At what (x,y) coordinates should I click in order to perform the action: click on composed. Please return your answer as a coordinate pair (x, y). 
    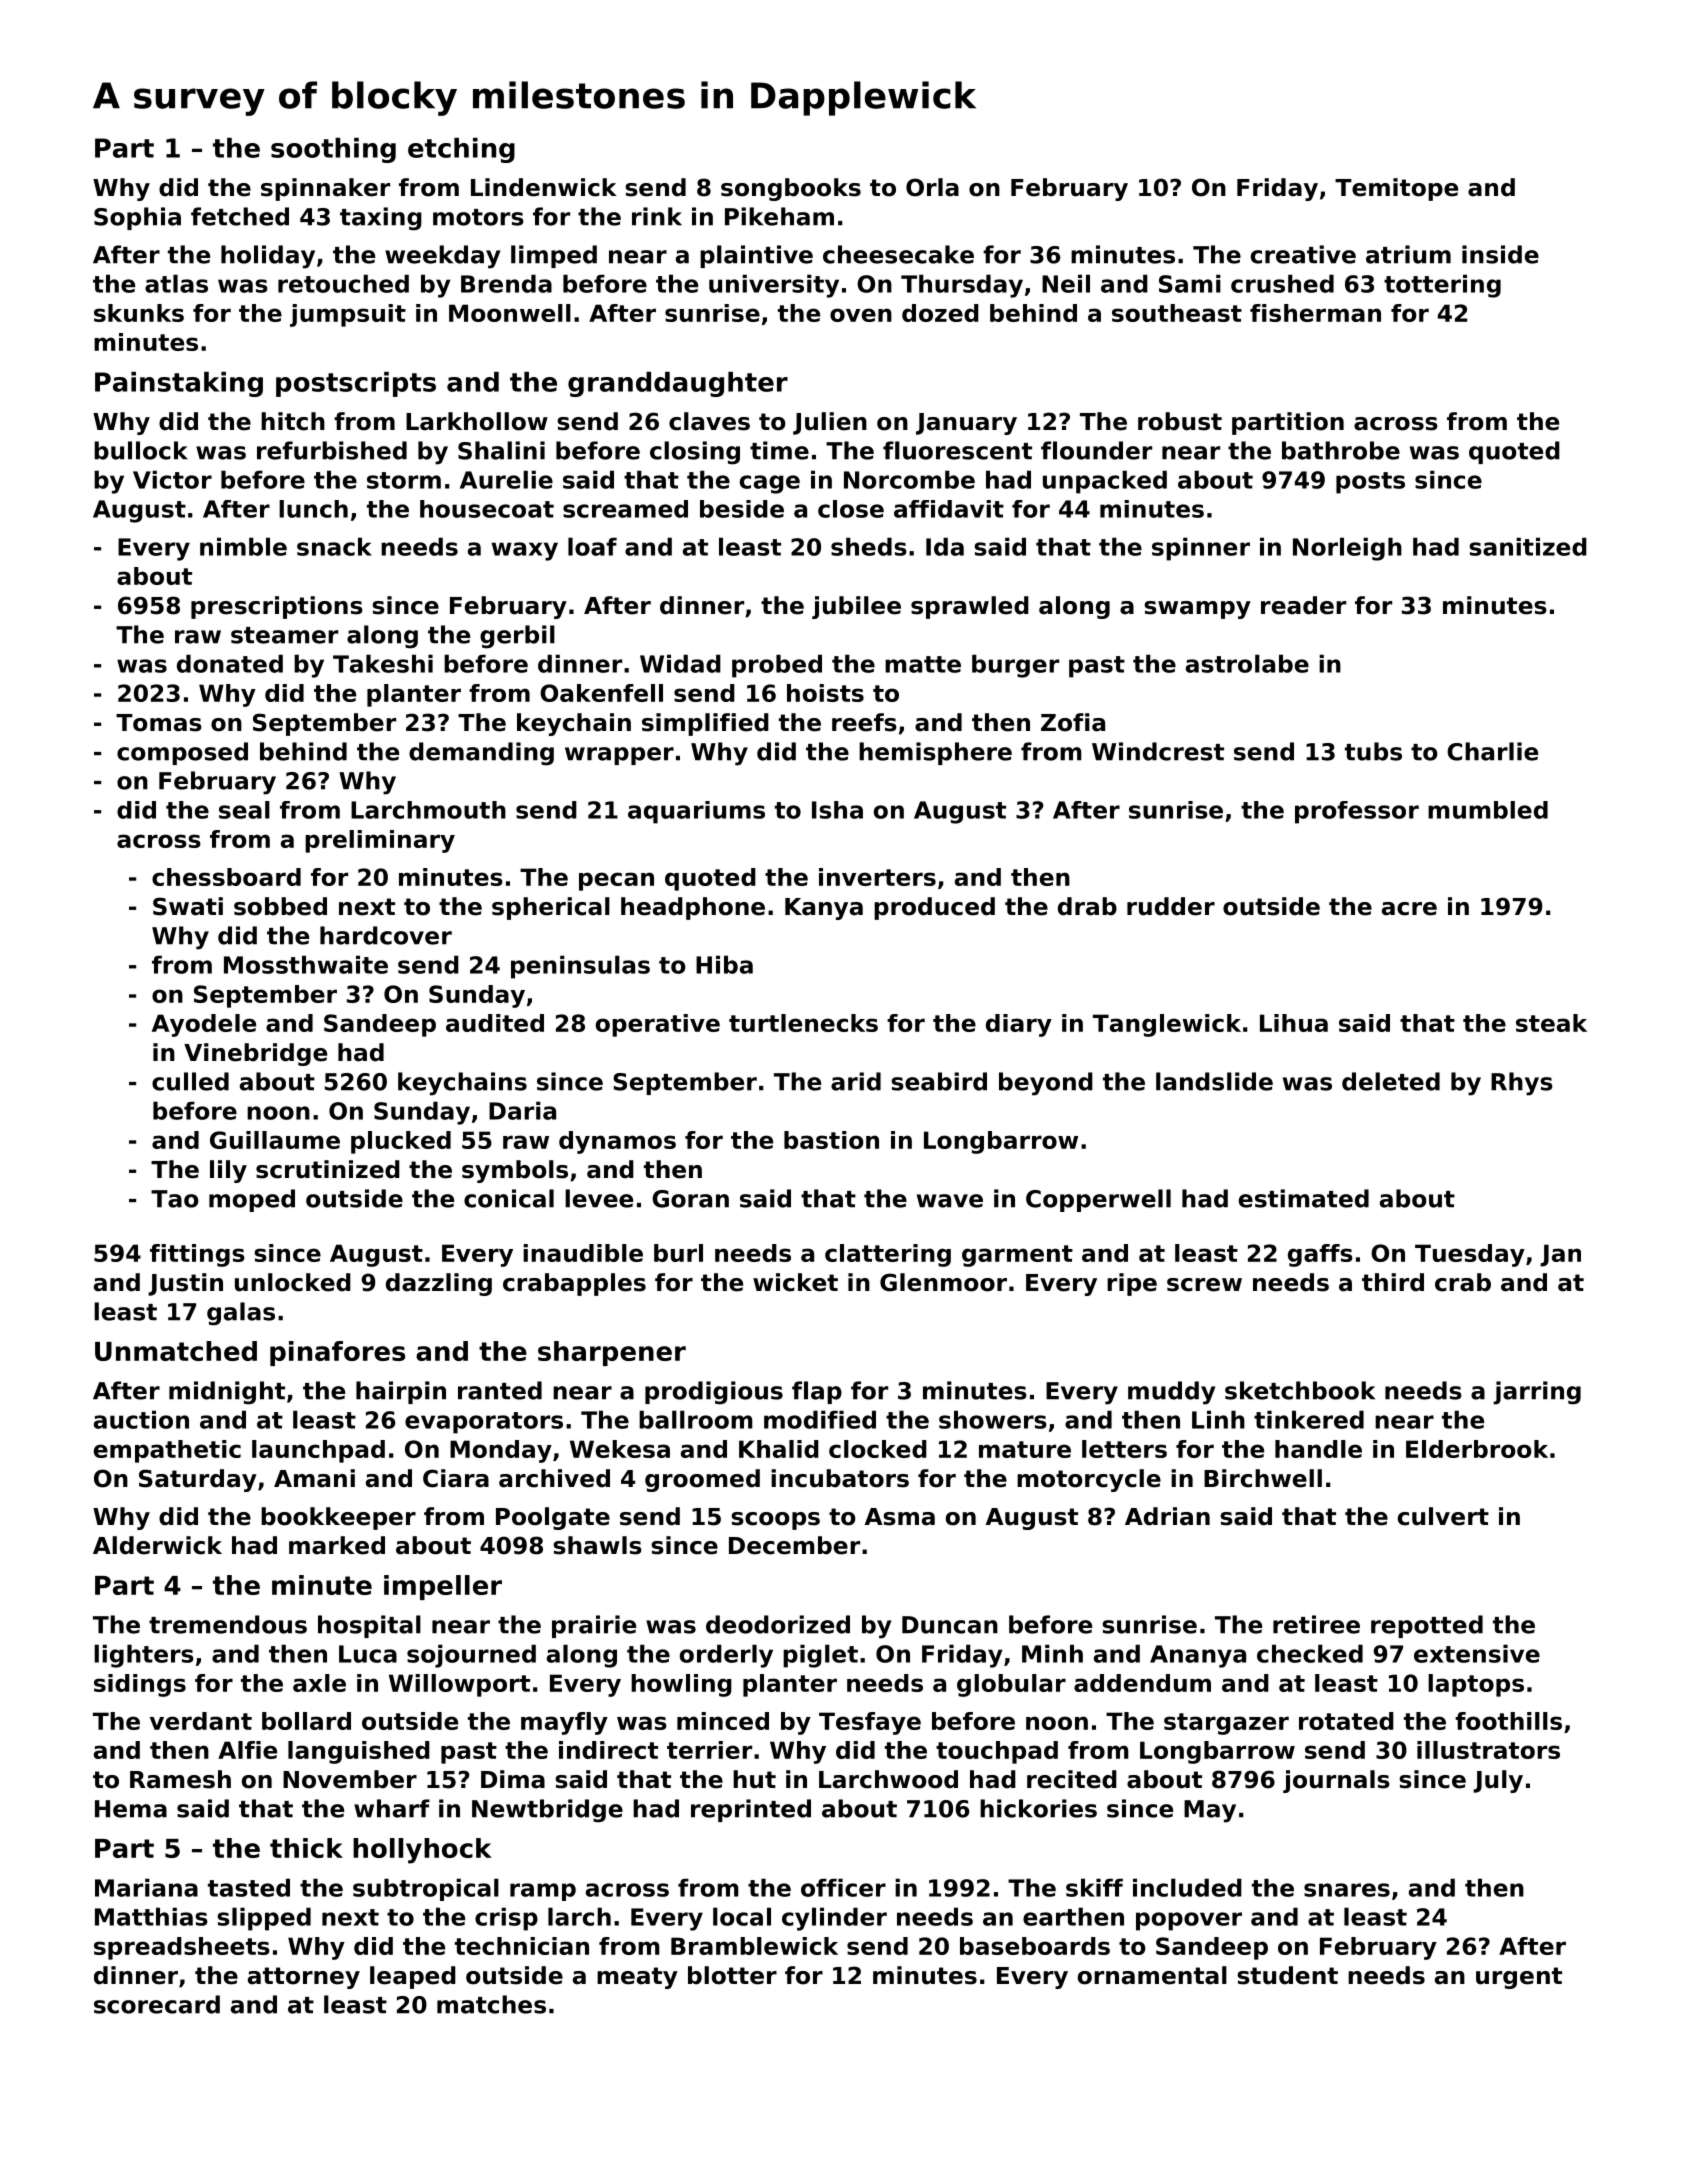
    Looking at the image, I should click on (182, 753).
